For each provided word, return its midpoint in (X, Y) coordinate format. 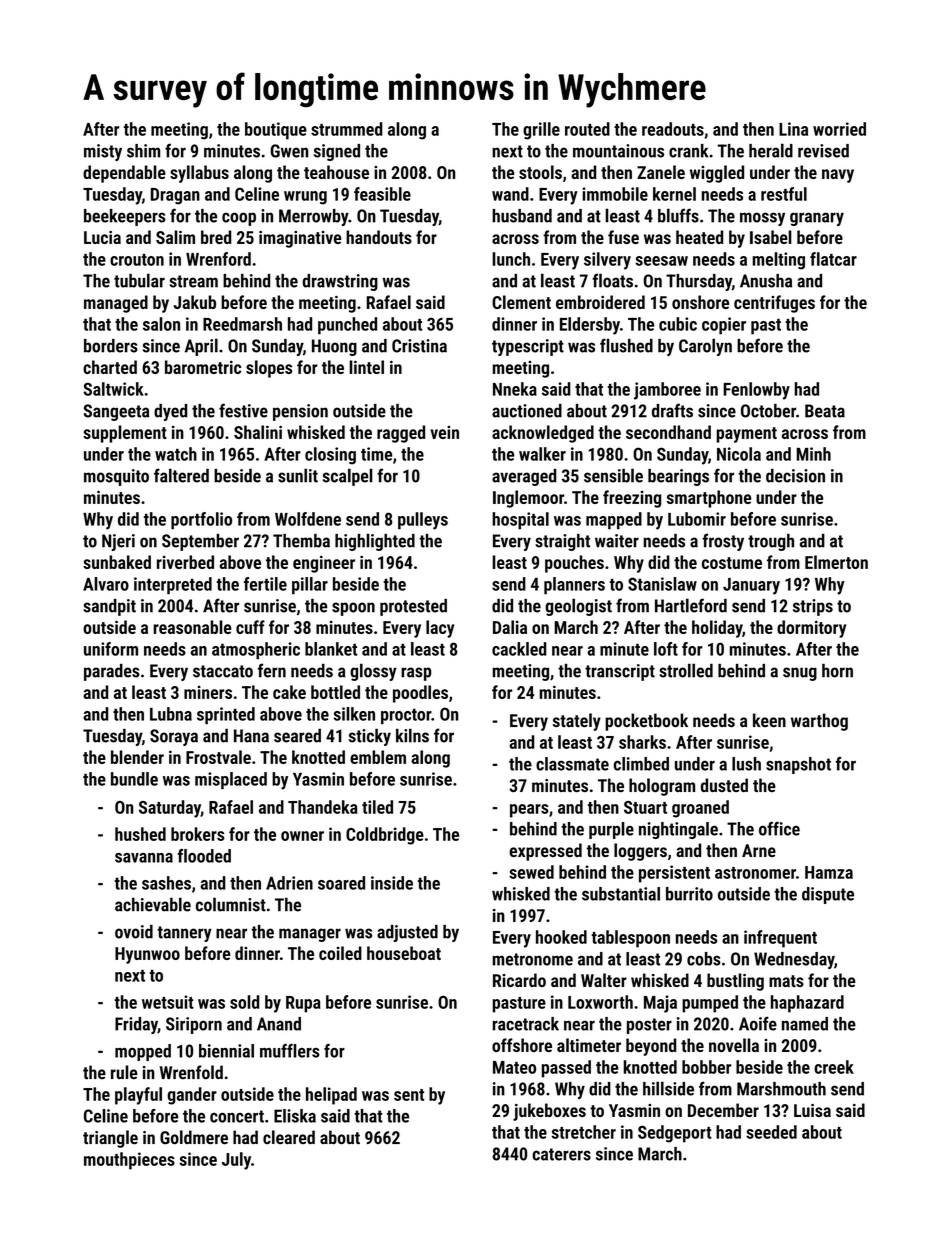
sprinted (226, 715)
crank (688, 151)
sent (409, 1095)
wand (510, 194)
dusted (724, 785)
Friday (136, 1025)
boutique (276, 131)
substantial (621, 894)
